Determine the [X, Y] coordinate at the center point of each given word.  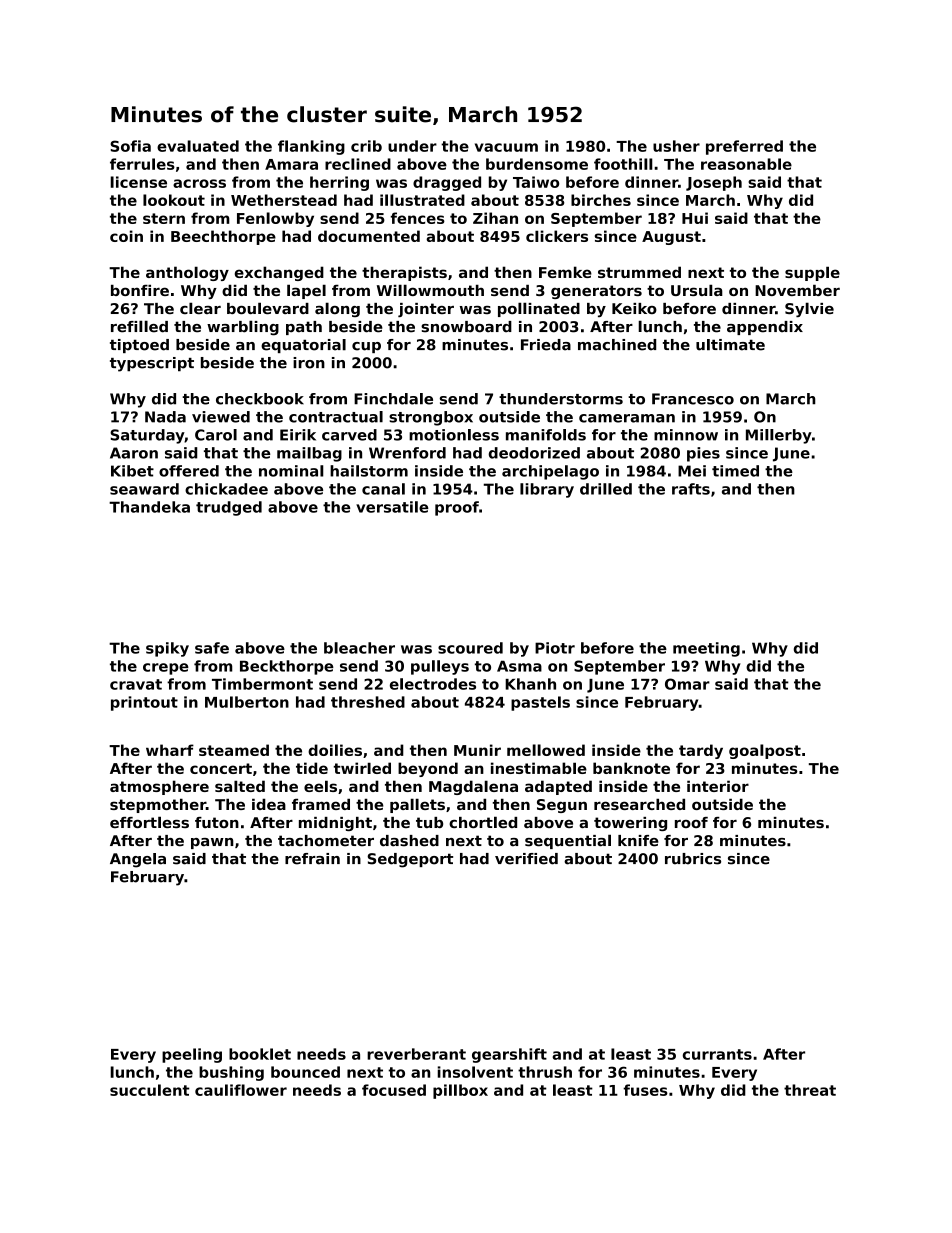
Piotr [555, 648]
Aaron [134, 453]
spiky [167, 649]
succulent [149, 1090]
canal [383, 489]
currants [717, 1054]
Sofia [130, 146]
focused [394, 1090]
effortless [149, 822]
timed [735, 471]
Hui [695, 218]
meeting [706, 649]
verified [526, 859]
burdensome [537, 164]
